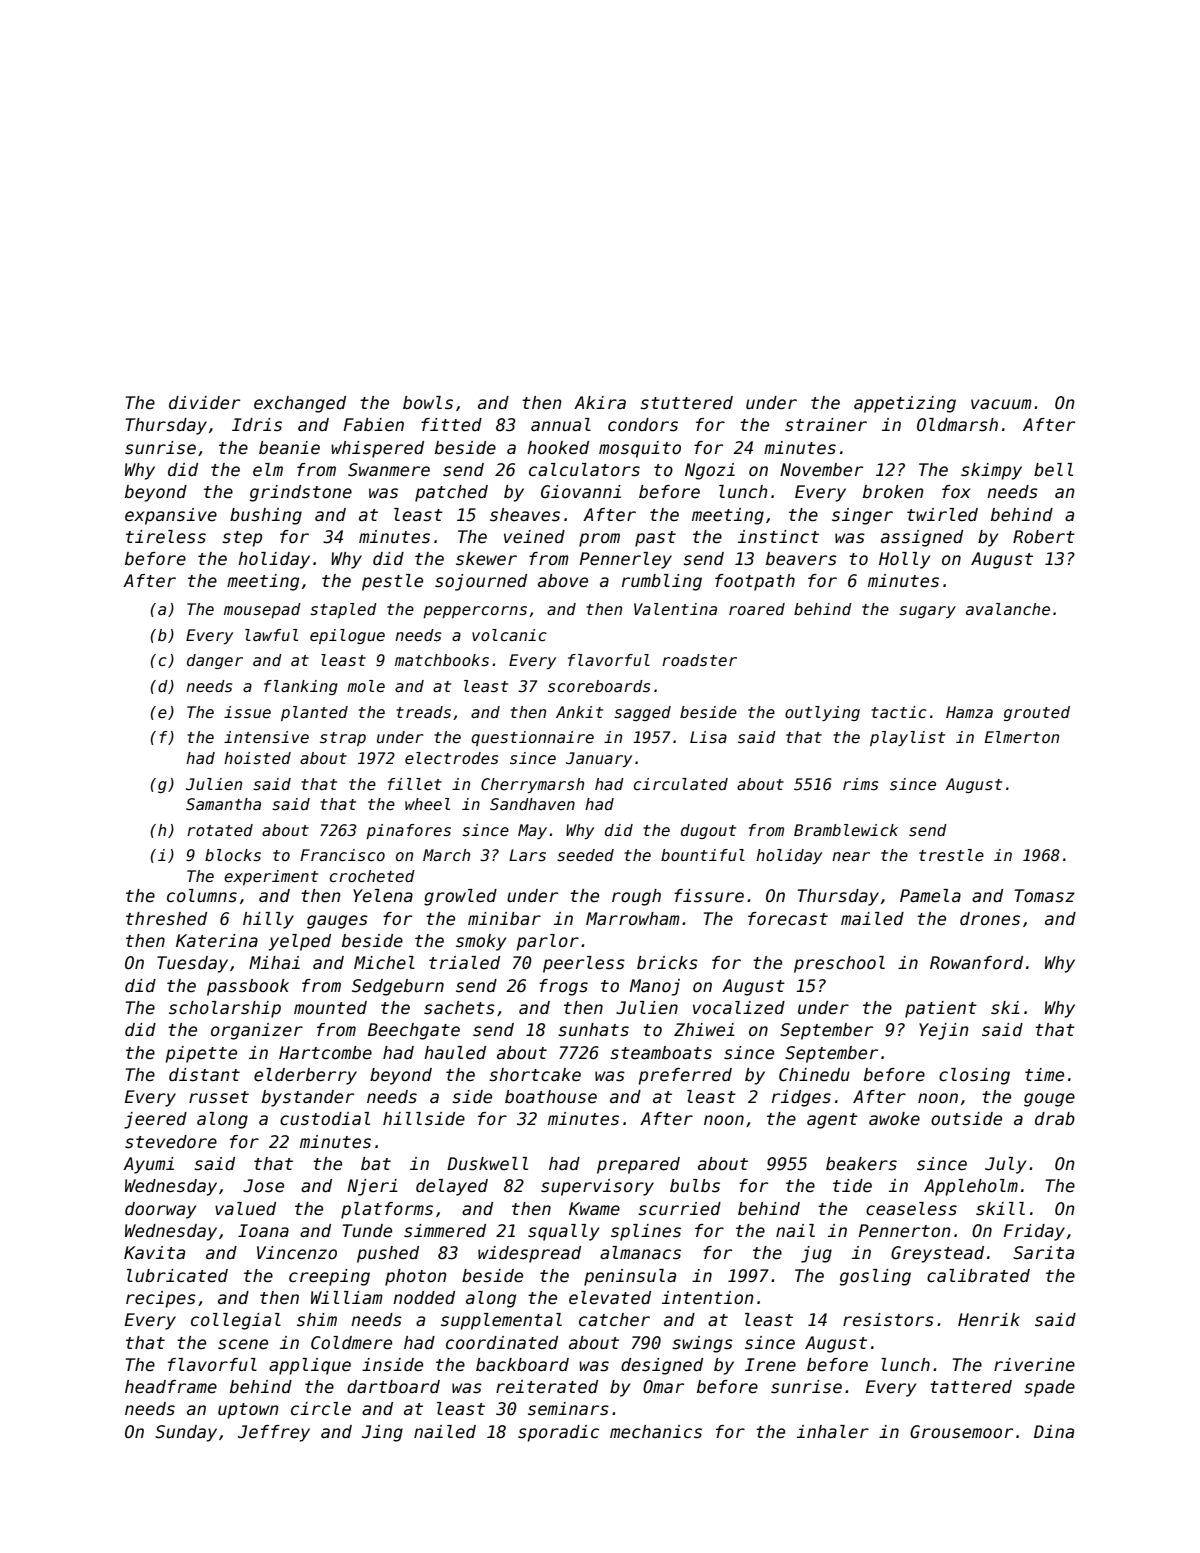 Image resolution: width=1200 pixels, height=1553 pixels. What do you see at coordinates (941, 1009) in the screenshot?
I see `patient` at bounding box center [941, 1009].
